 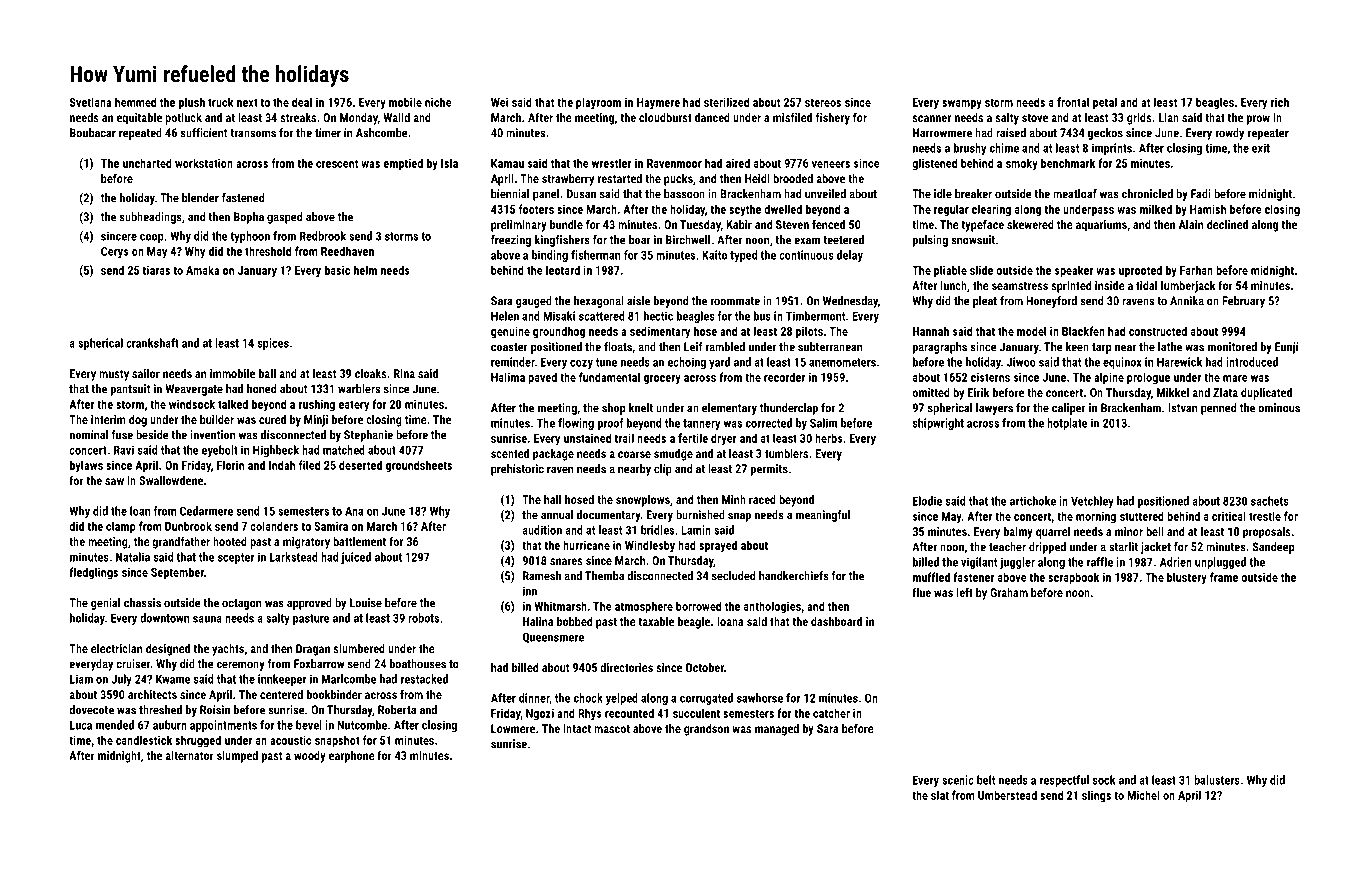 What do you see at coordinates (86, 466) in the page?
I see `bylaws` at bounding box center [86, 466].
